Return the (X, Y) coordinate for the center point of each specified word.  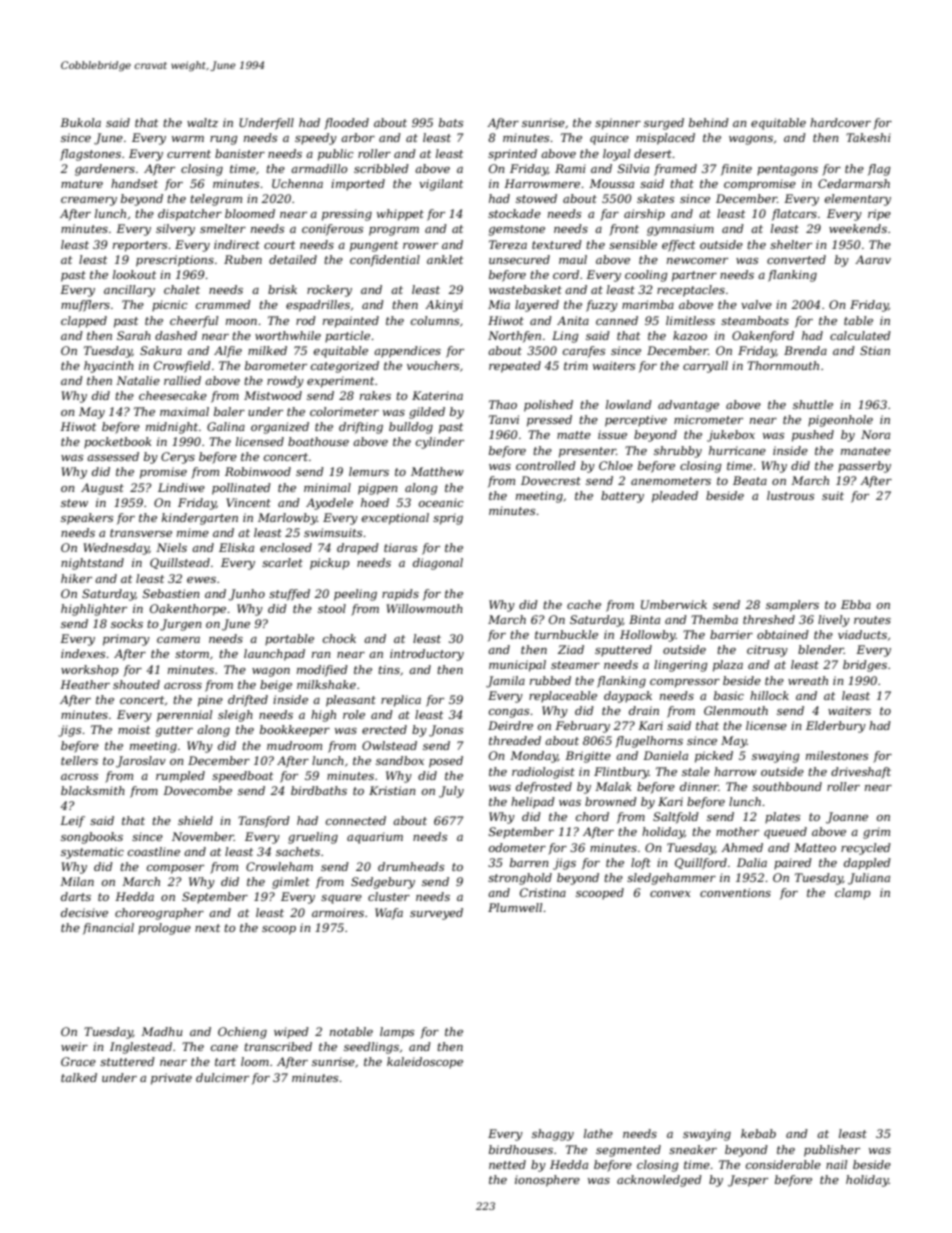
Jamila (505, 682)
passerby (864, 467)
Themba (714, 619)
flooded (346, 124)
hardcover (840, 122)
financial (108, 929)
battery (622, 497)
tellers (79, 760)
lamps (397, 1033)
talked (79, 1077)
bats (451, 122)
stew (74, 503)
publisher (832, 1151)
